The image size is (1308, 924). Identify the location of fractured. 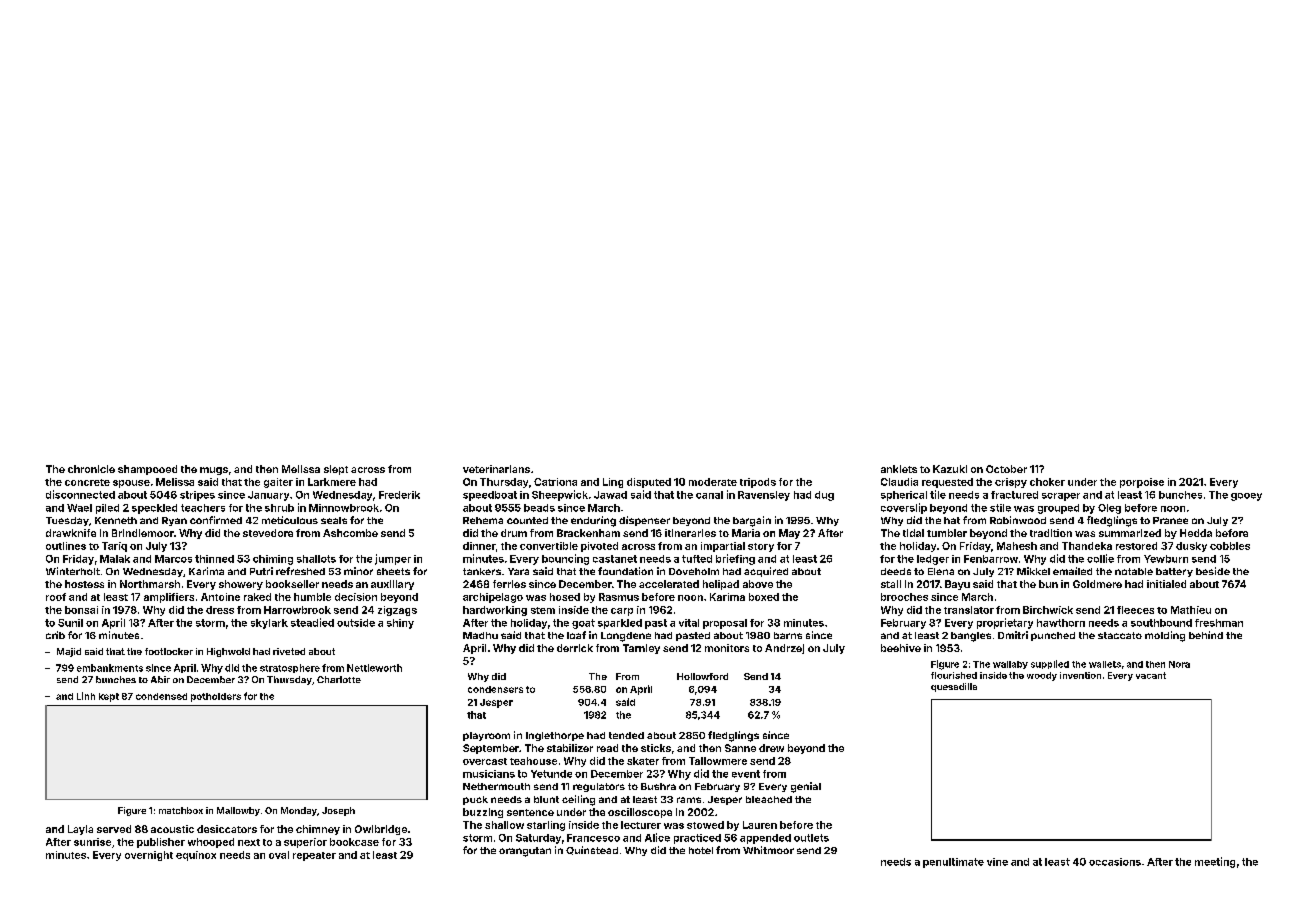
(1014, 495).
